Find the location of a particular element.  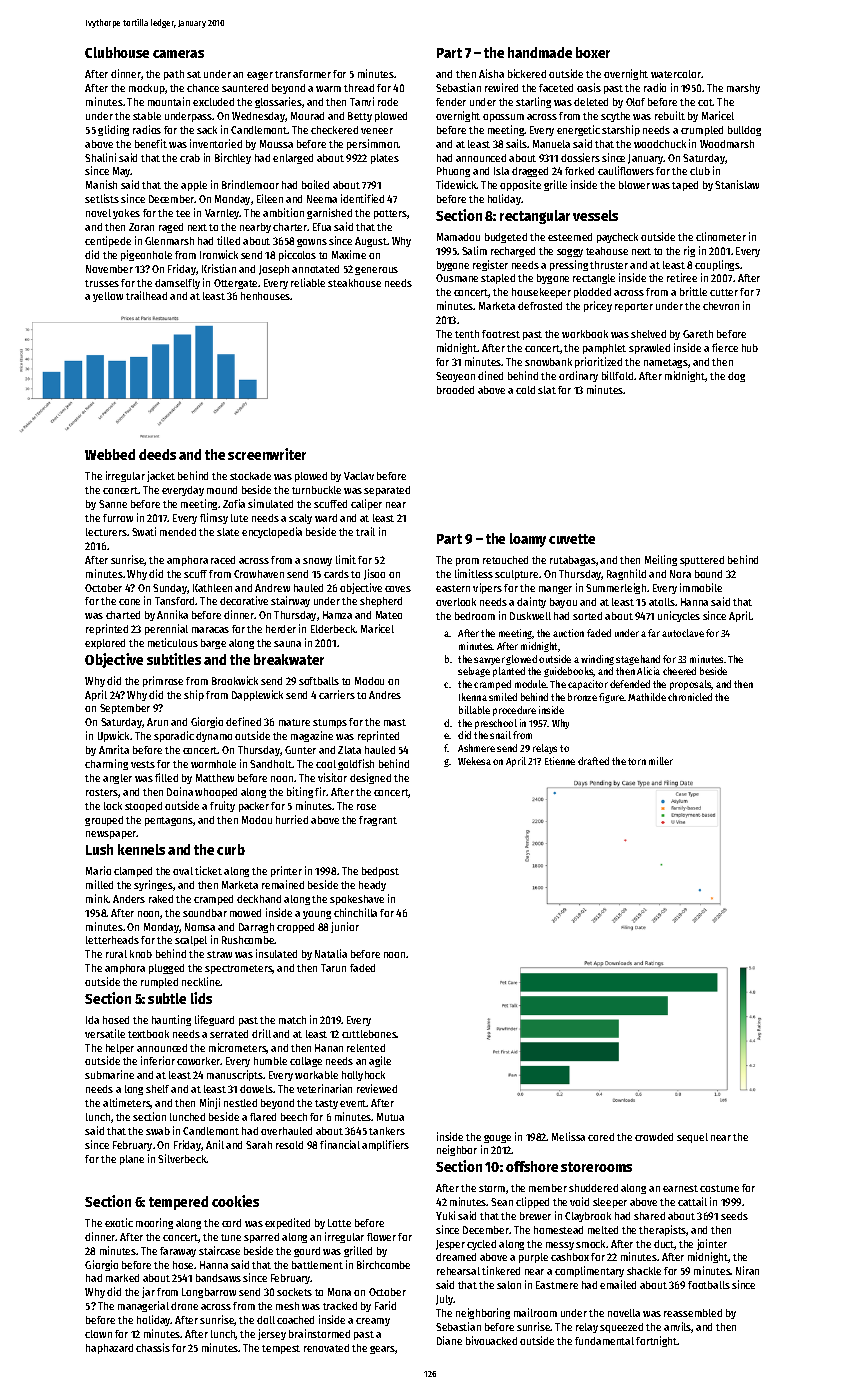

boxer is located at coordinates (593, 52).
